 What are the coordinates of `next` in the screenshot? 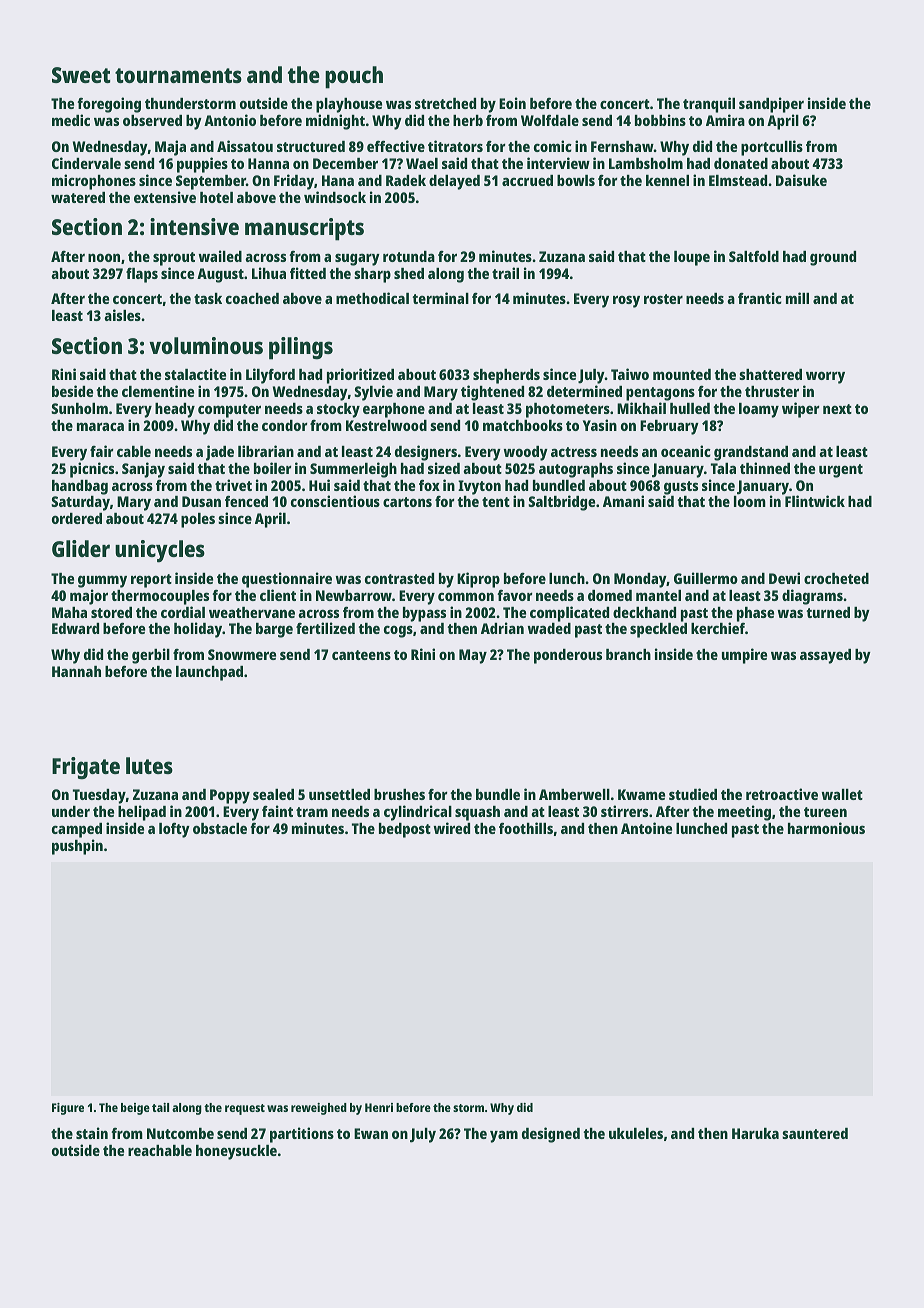 It's located at (837, 409).
